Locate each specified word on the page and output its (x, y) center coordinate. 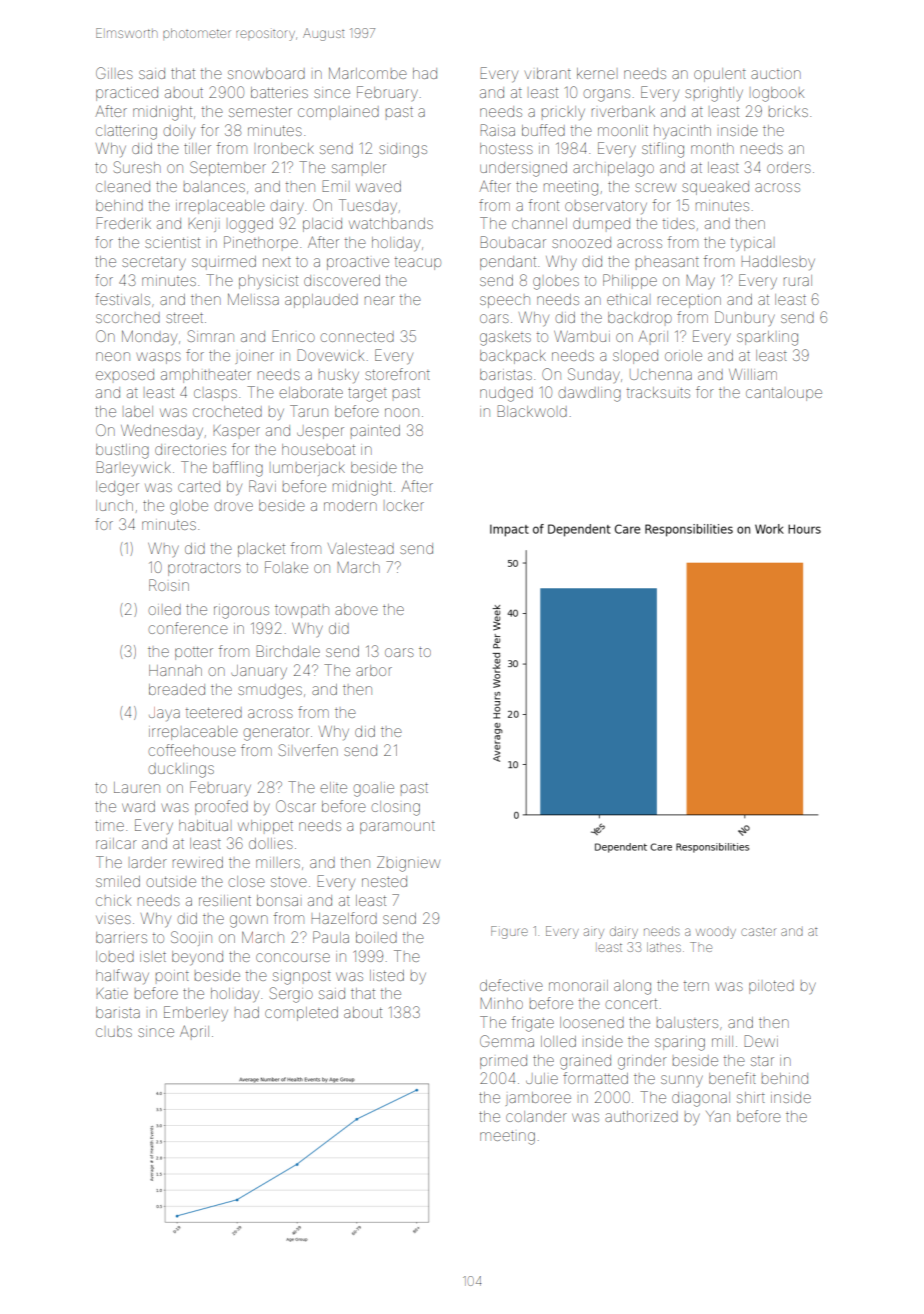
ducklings (181, 770)
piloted (771, 987)
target (367, 395)
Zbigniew (408, 864)
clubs (114, 1031)
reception (689, 301)
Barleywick (134, 468)
